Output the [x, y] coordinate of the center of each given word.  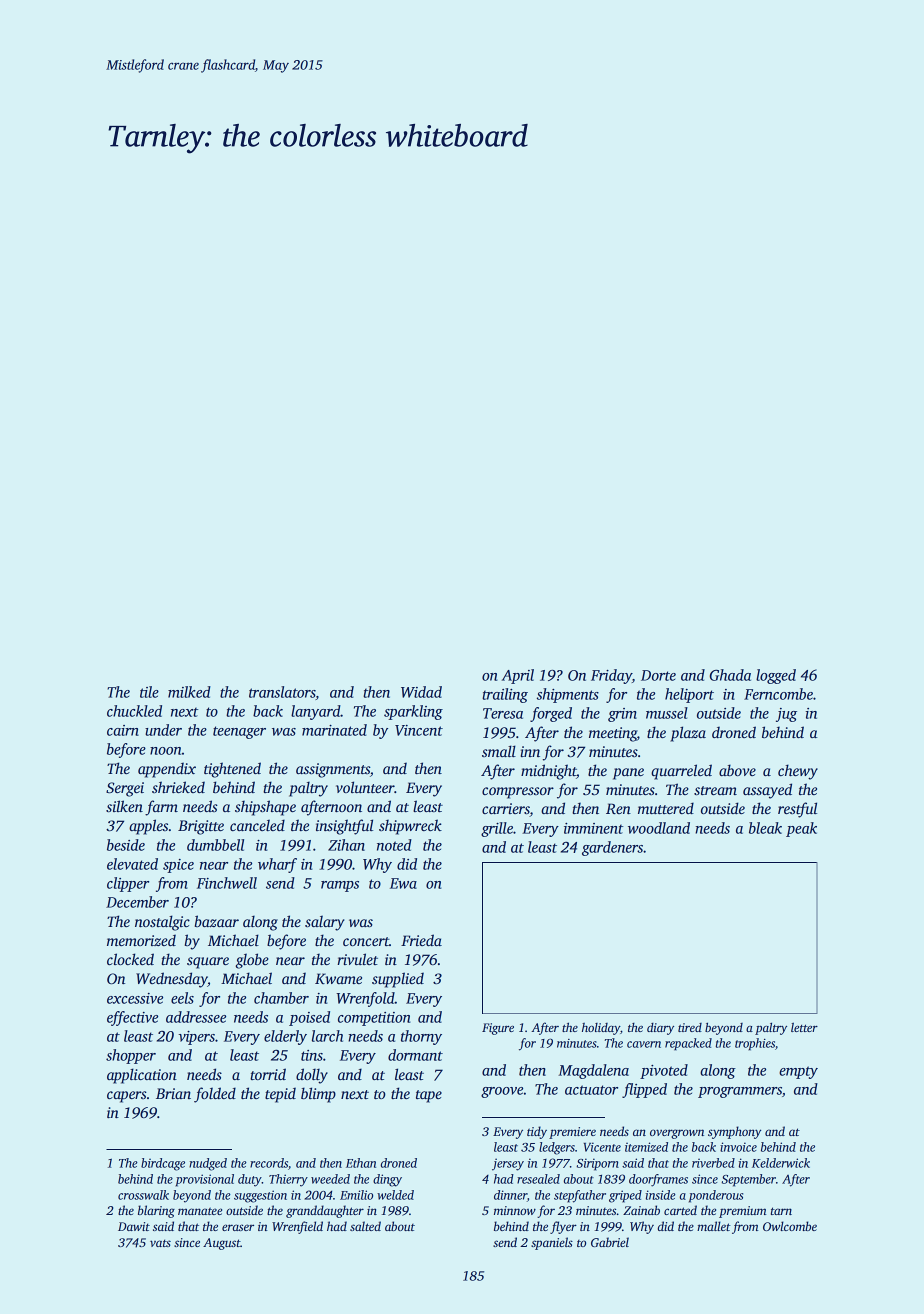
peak [801, 829]
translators [282, 692]
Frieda [421, 940]
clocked [130, 959]
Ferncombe [778, 694]
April [518, 676]
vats [160, 1243]
